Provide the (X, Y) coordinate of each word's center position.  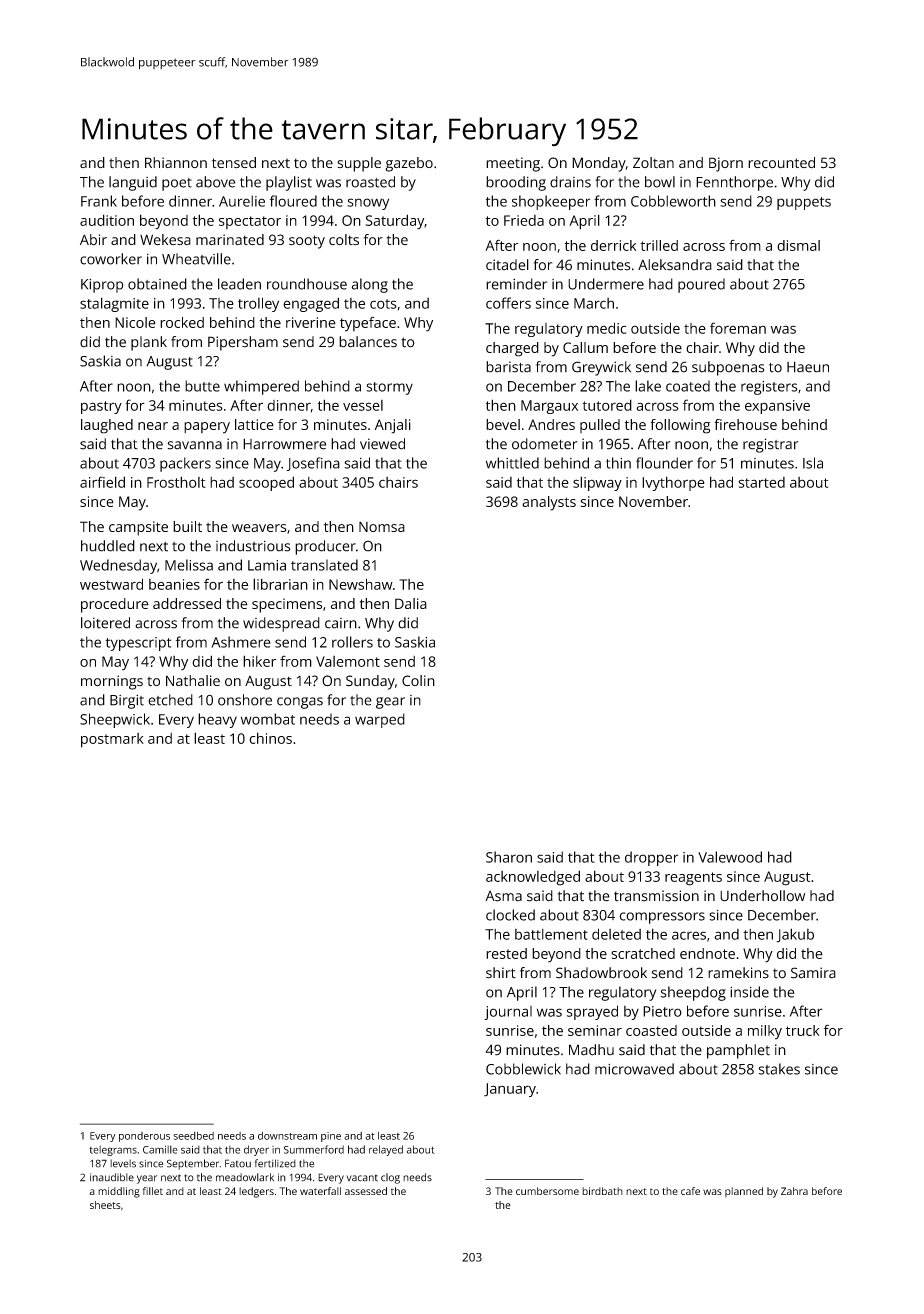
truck (803, 1030)
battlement (551, 934)
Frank (99, 201)
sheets (105, 1205)
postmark (112, 740)
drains (570, 182)
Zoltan (653, 162)
